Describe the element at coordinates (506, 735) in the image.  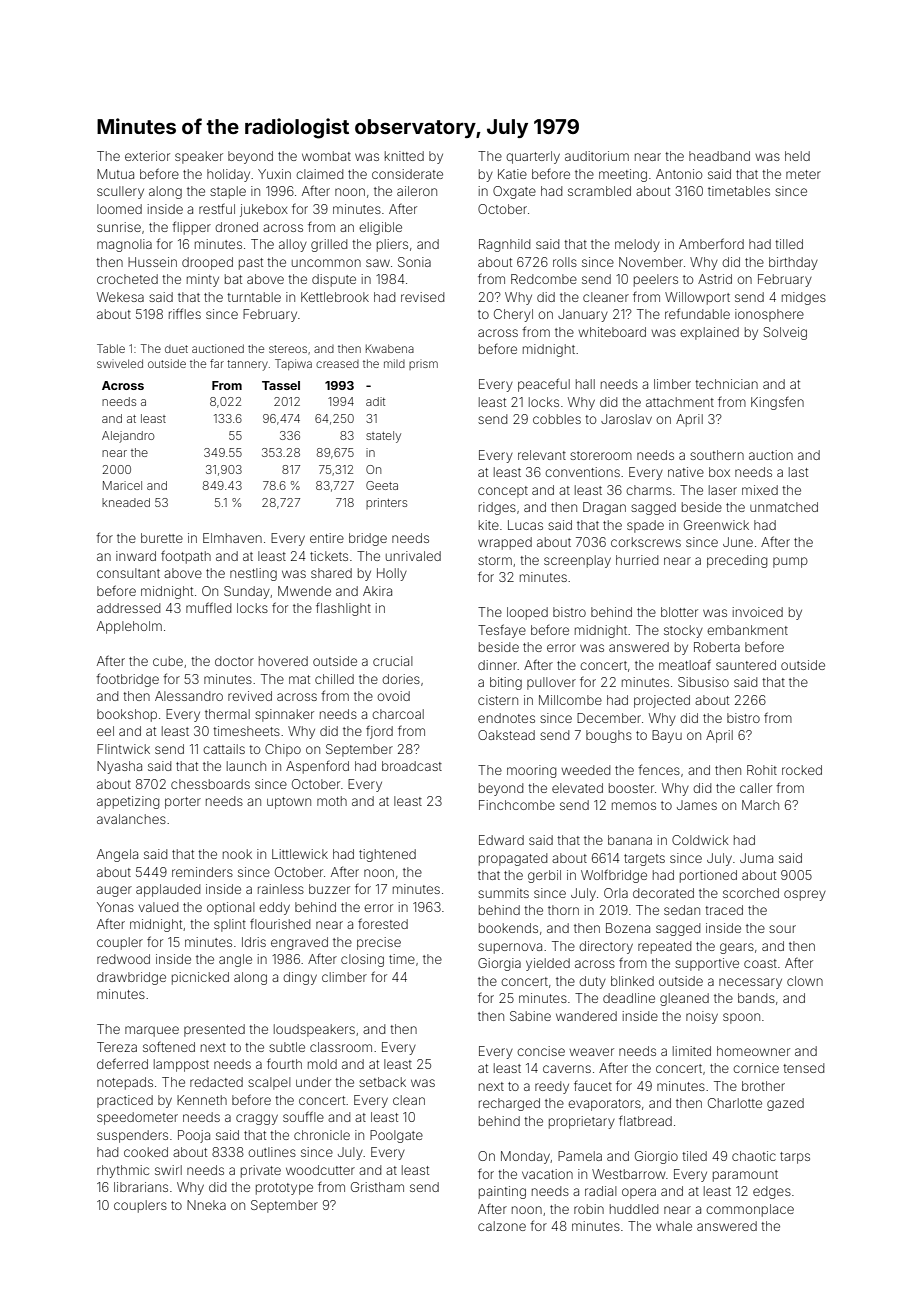
I see `Oakstead` at that location.
